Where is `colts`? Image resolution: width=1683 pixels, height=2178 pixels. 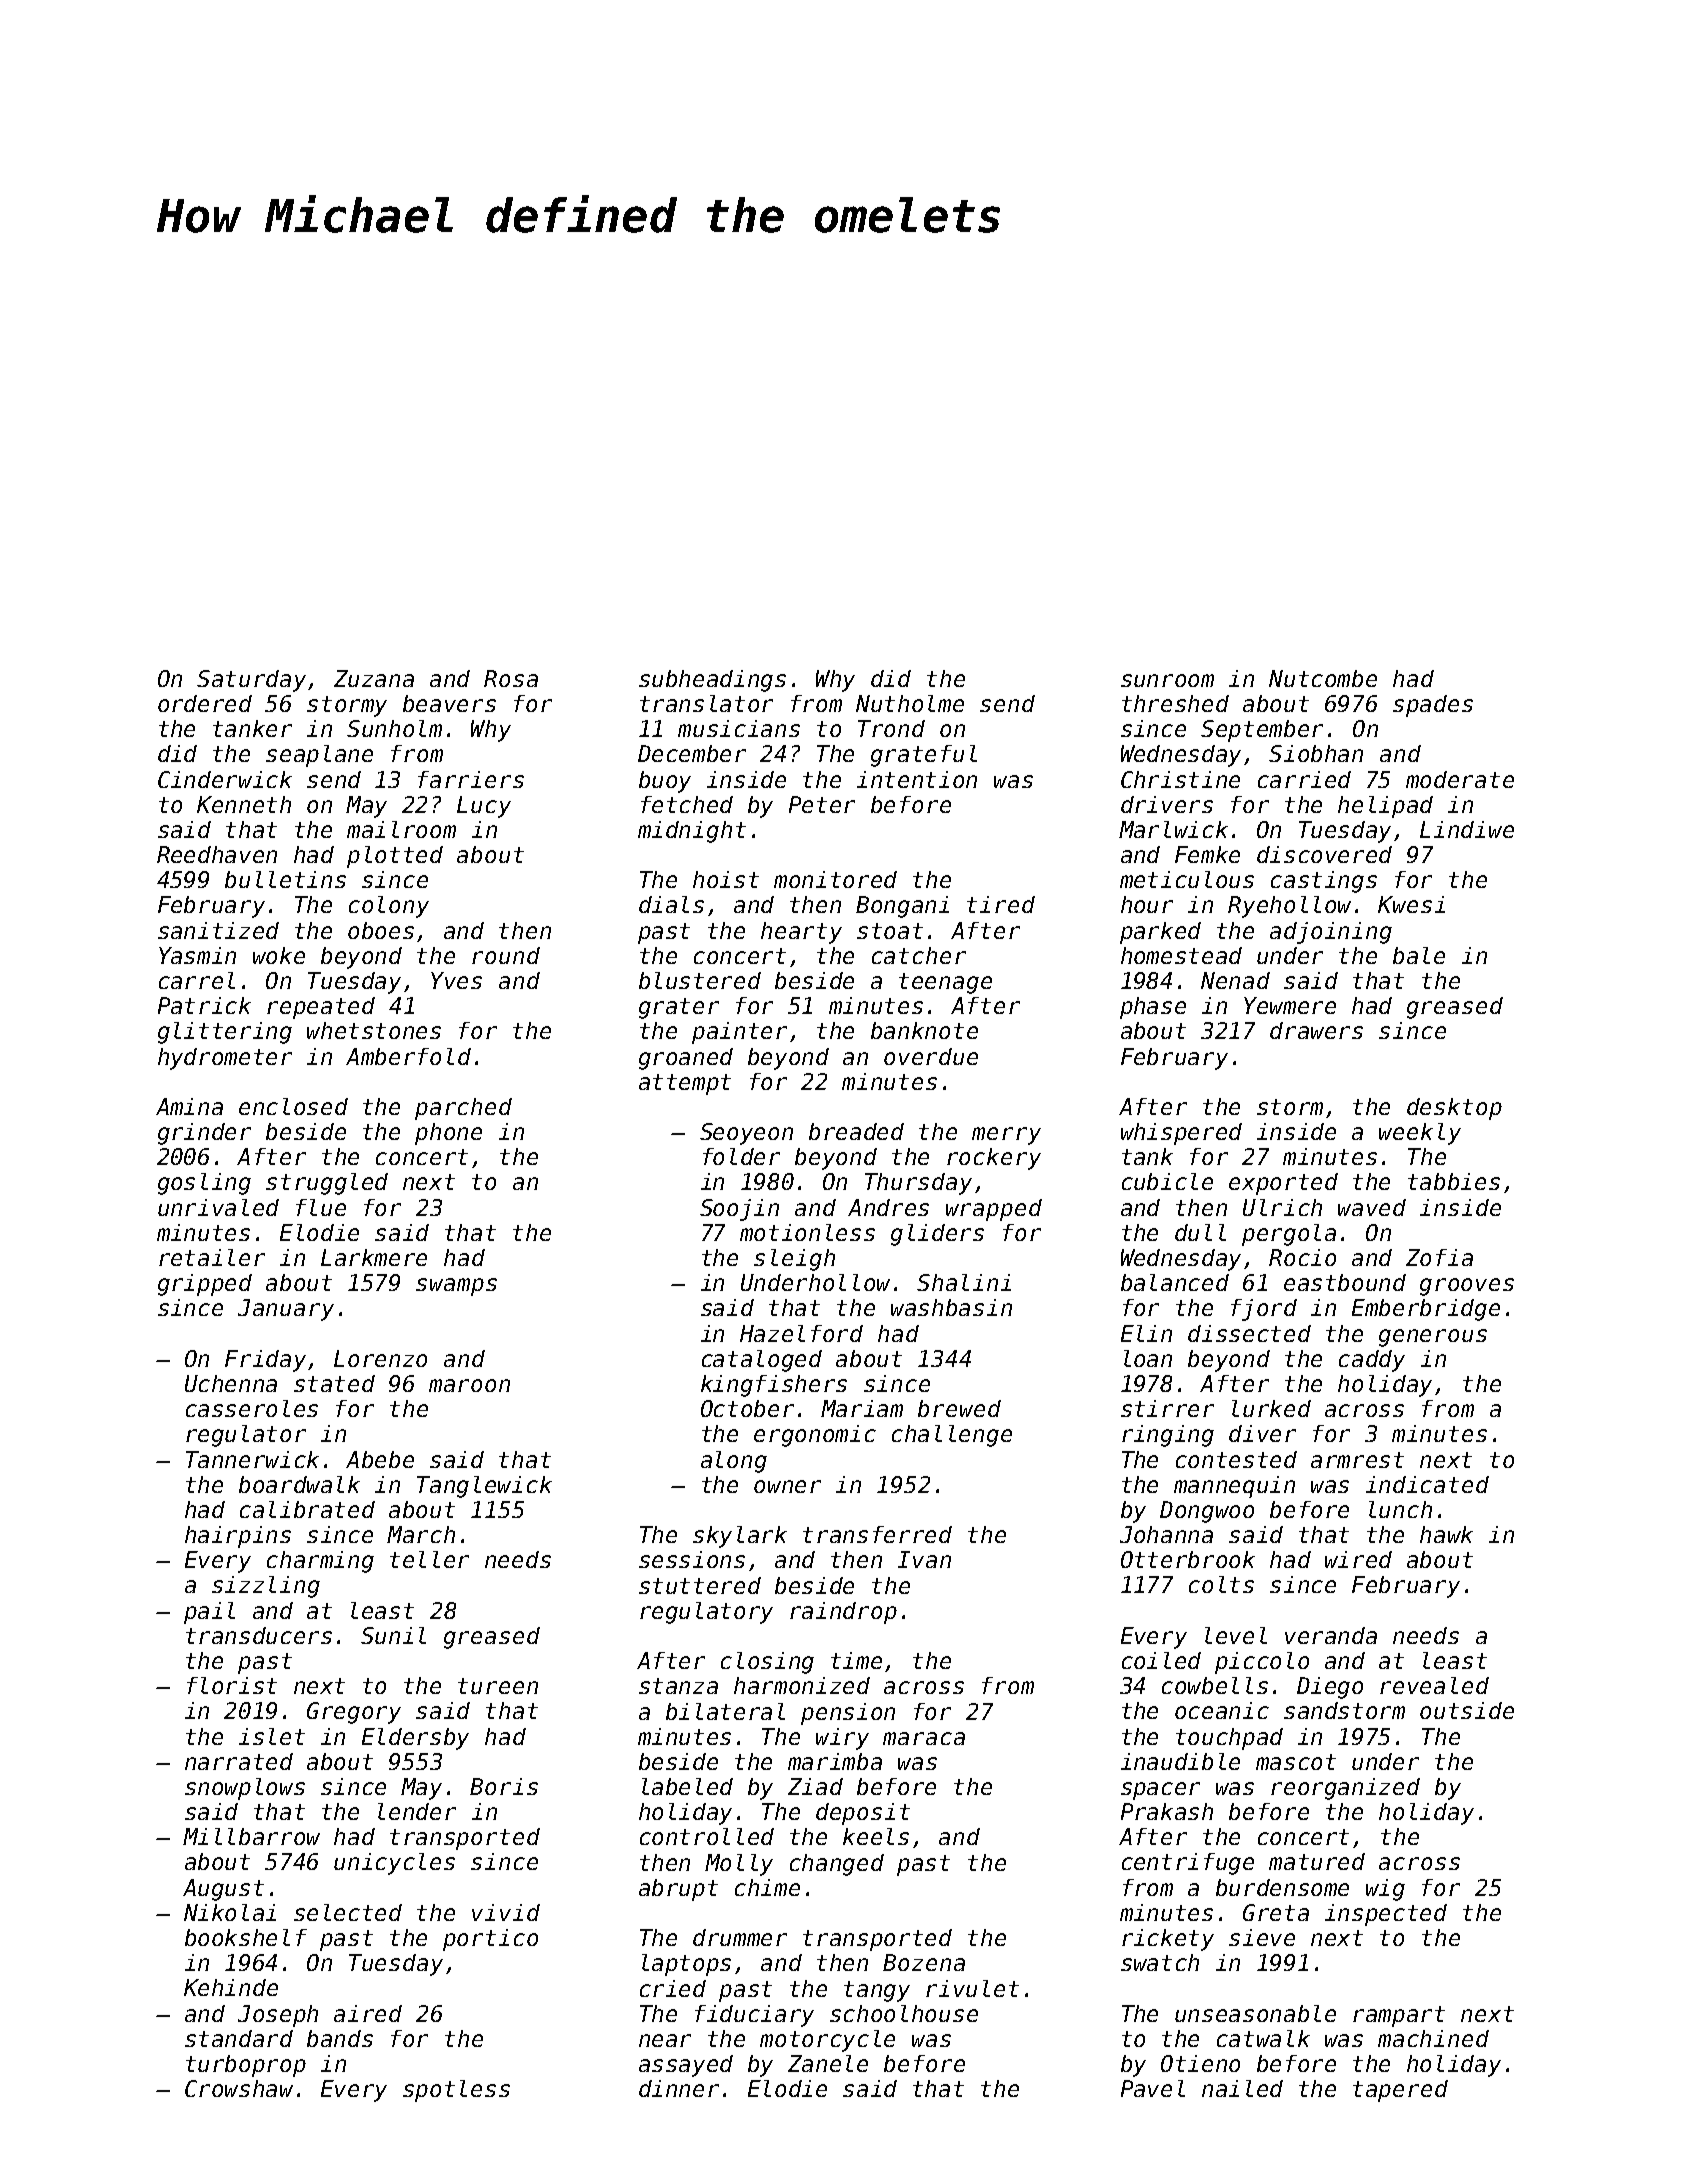 colts is located at coordinates (1221, 1584).
